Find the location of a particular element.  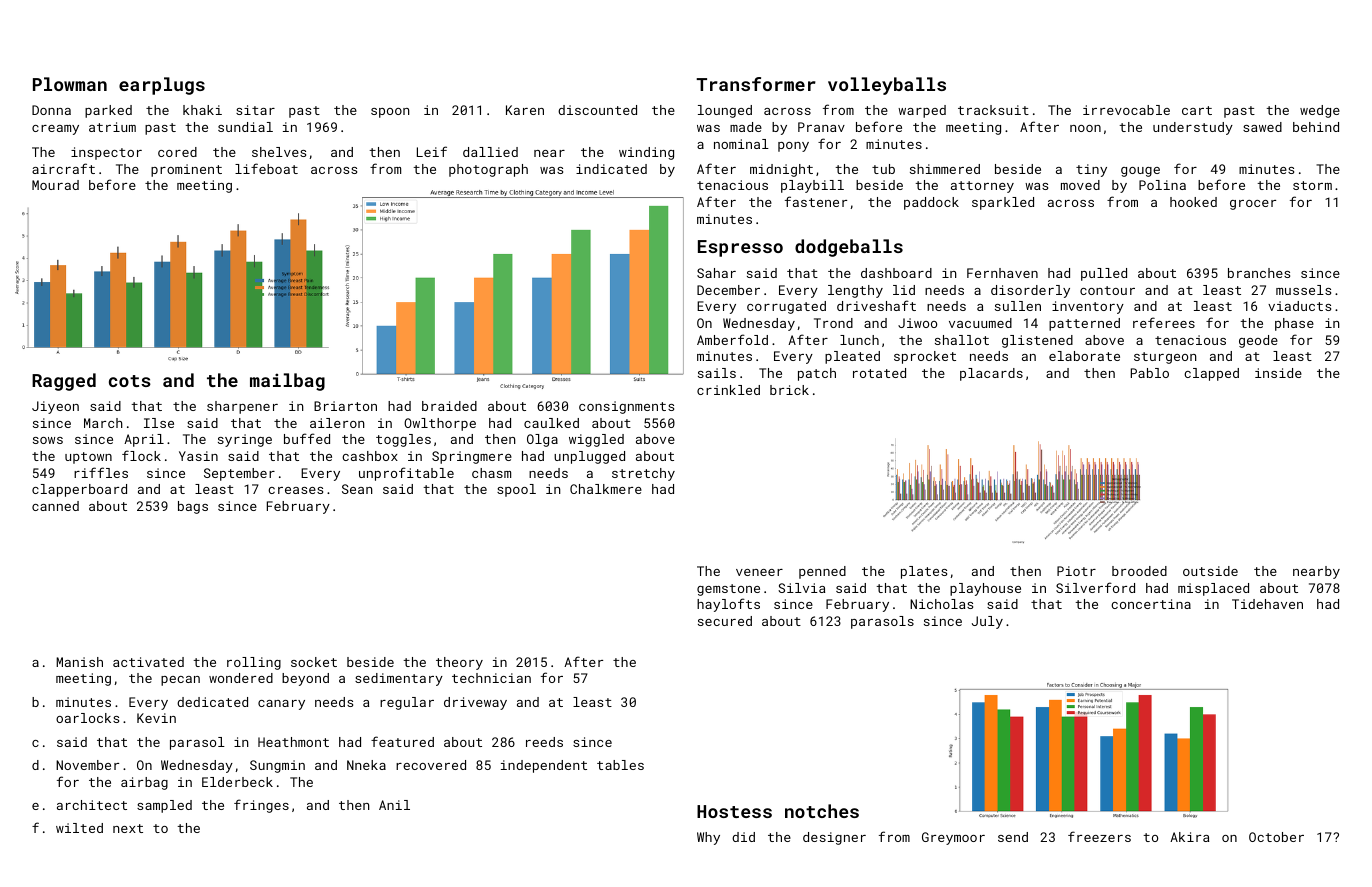

Transformer is located at coordinates (756, 84).
